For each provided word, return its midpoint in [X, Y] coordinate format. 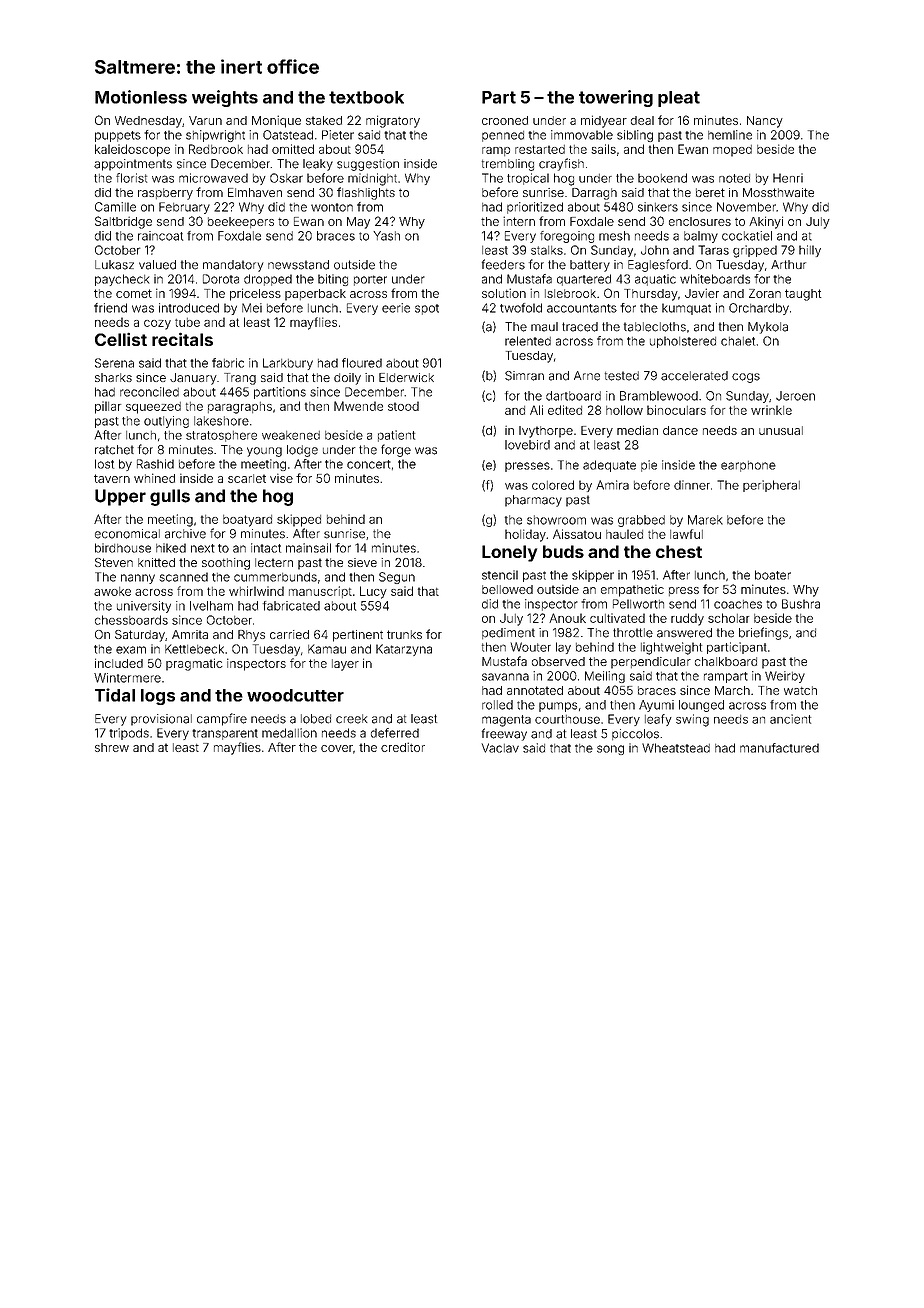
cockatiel [747, 236]
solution [504, 293]
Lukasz [114, 265]
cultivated [617, 618]
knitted [156, 562]
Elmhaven [255, 192]
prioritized [535, 208]
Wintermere [127, 678]
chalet [738, 341]
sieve [362, 562]
